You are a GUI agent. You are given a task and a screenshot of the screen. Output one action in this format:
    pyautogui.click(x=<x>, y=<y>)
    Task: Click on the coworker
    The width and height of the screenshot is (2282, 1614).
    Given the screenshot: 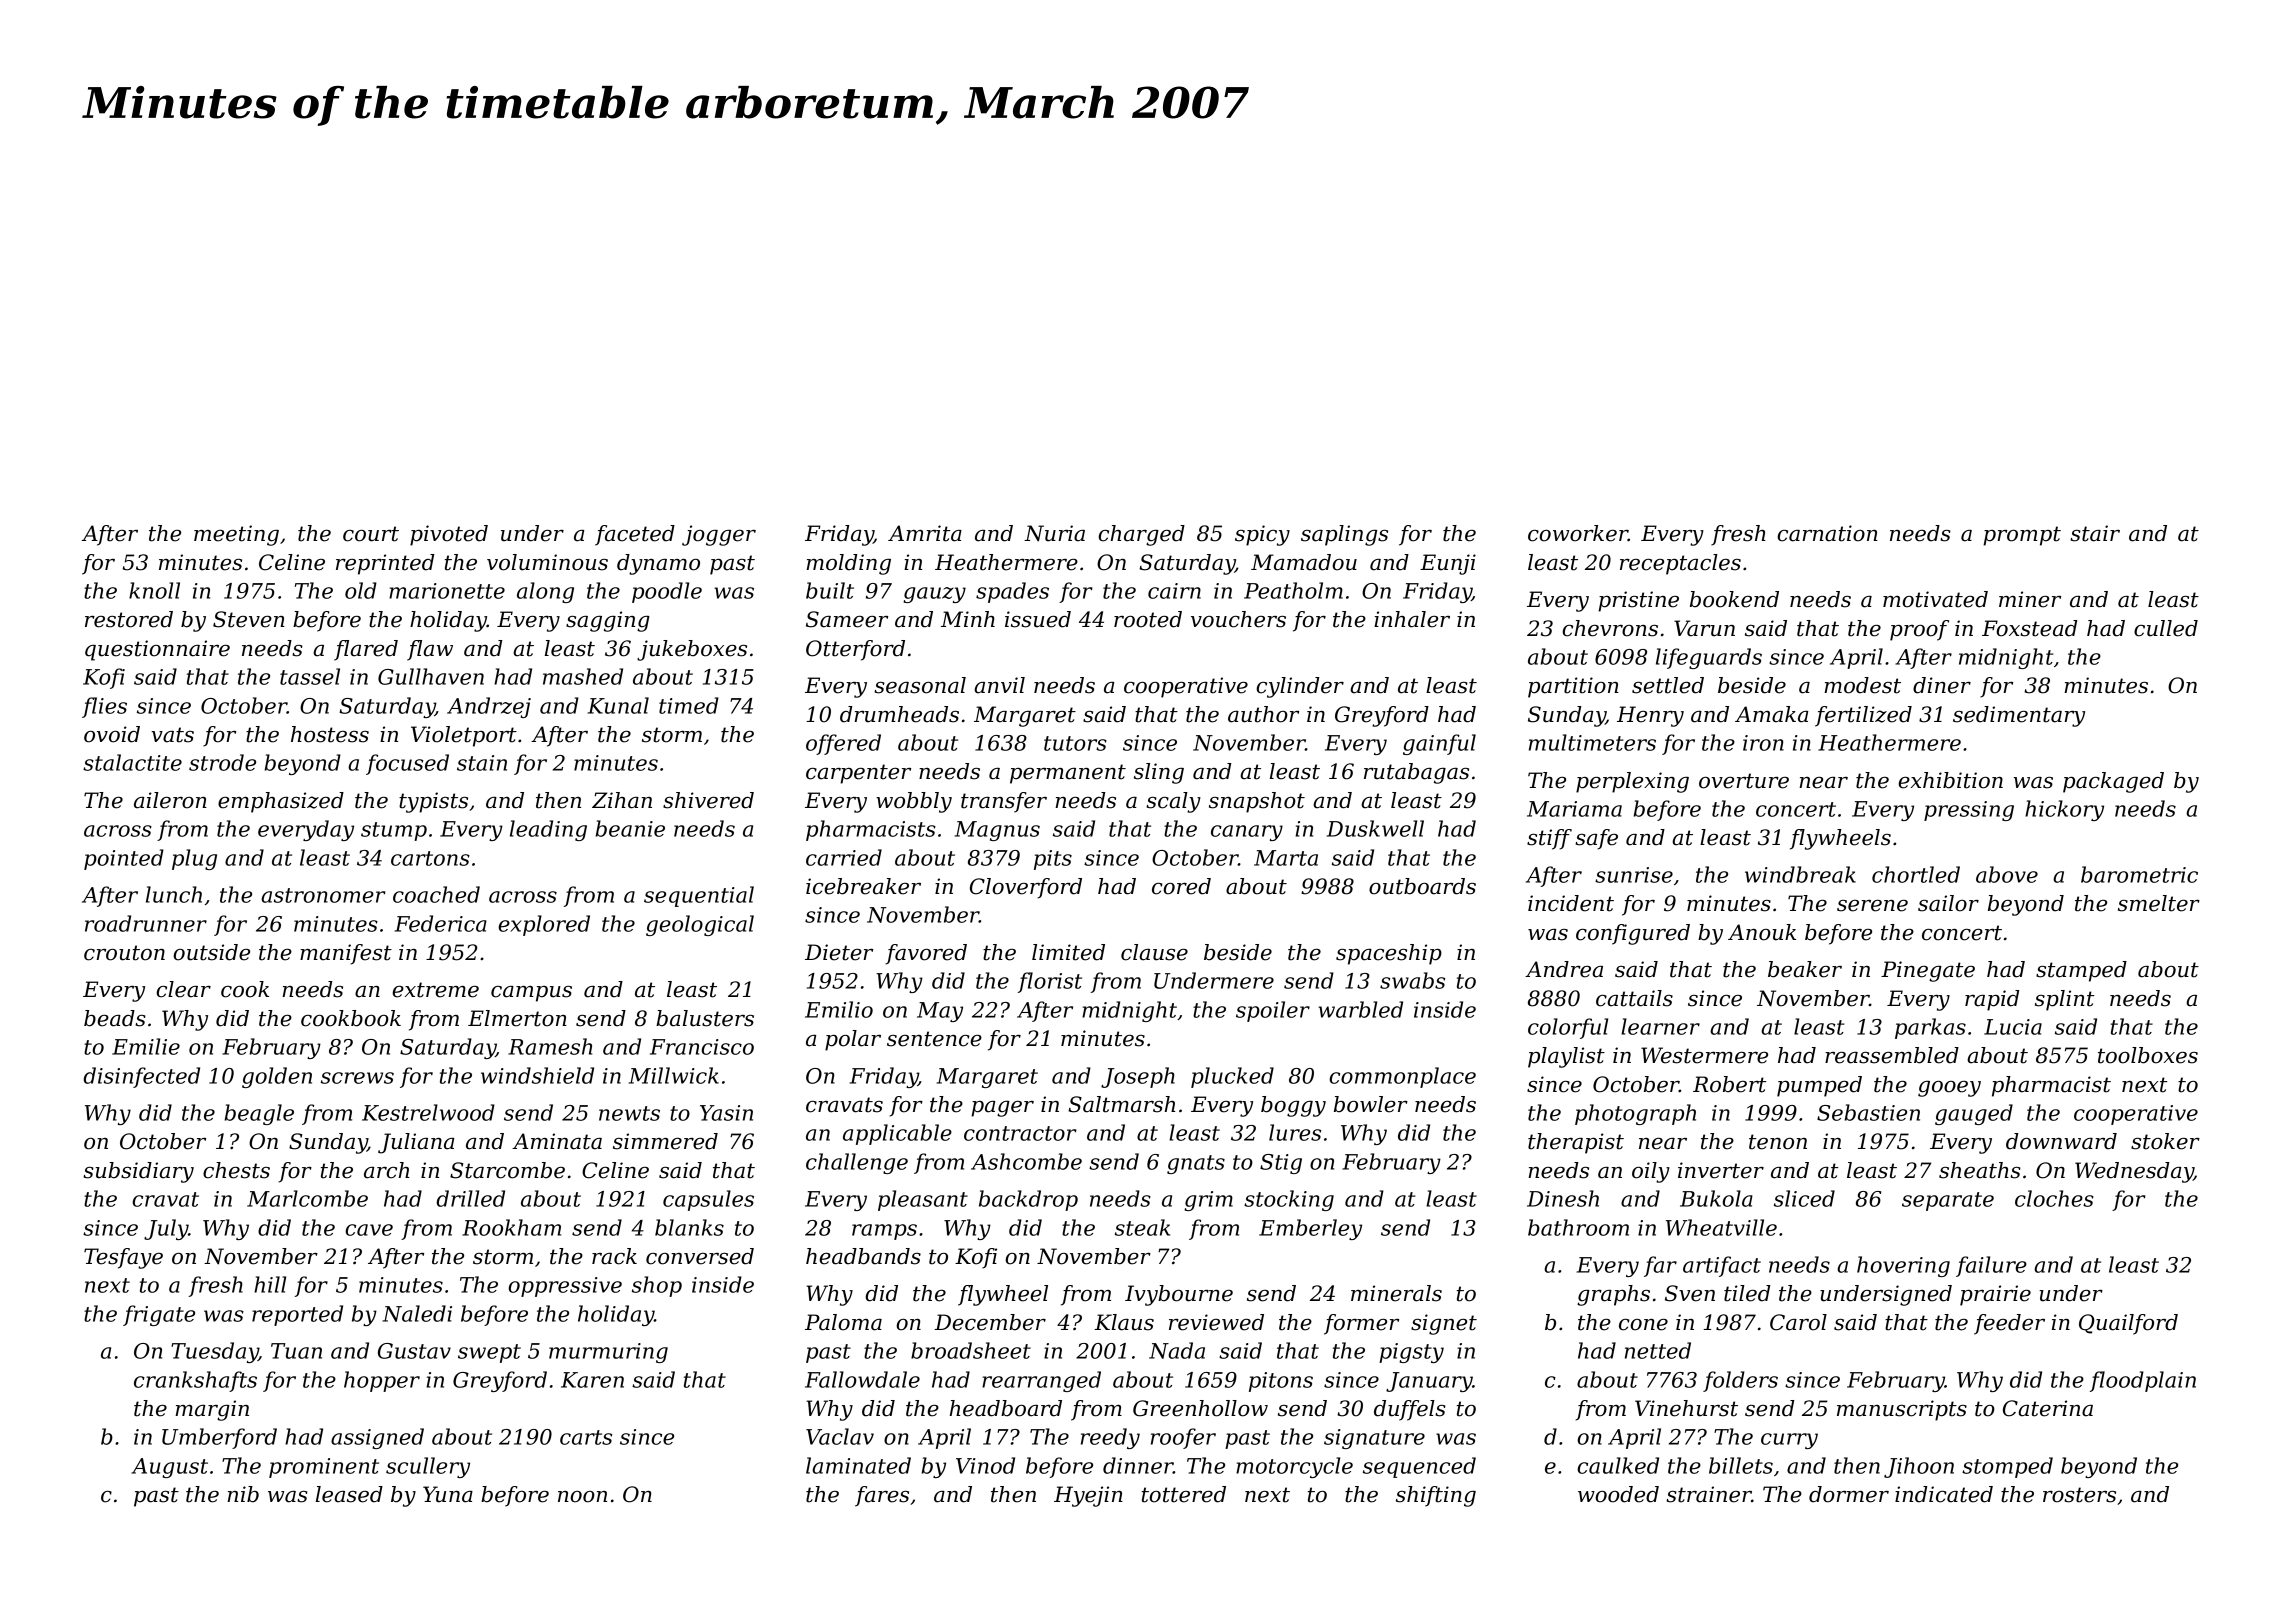 What is the action you would take?
    pyautogui.click(x=1578, y=533)
